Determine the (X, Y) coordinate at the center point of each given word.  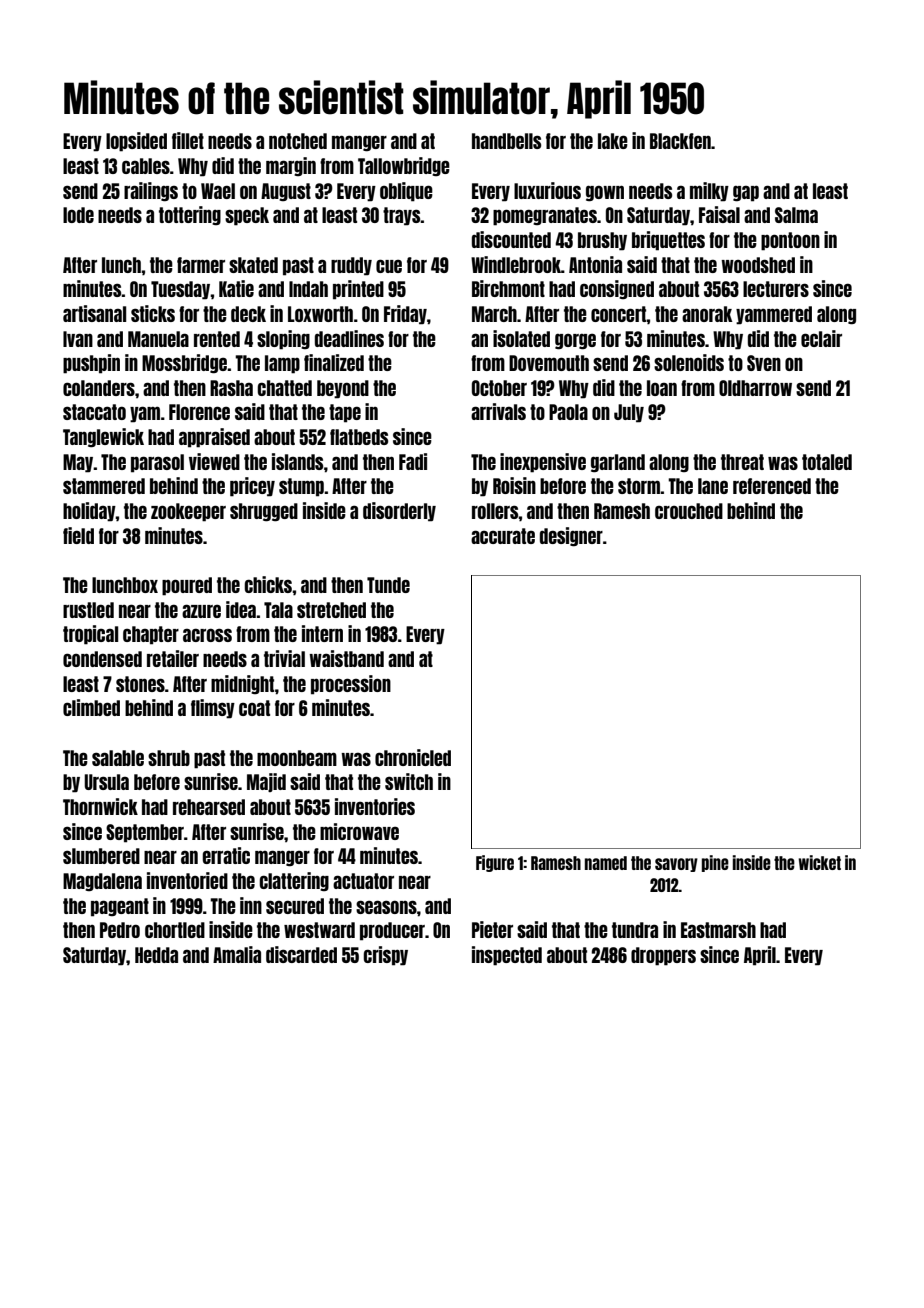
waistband (346, 658)
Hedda (156, 955)
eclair (821, 338)
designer (571, 537)
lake (613, 141)
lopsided (136, 142)
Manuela (158, 339)
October (499, 388)
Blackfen (680, 141)
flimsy (213, 709)
